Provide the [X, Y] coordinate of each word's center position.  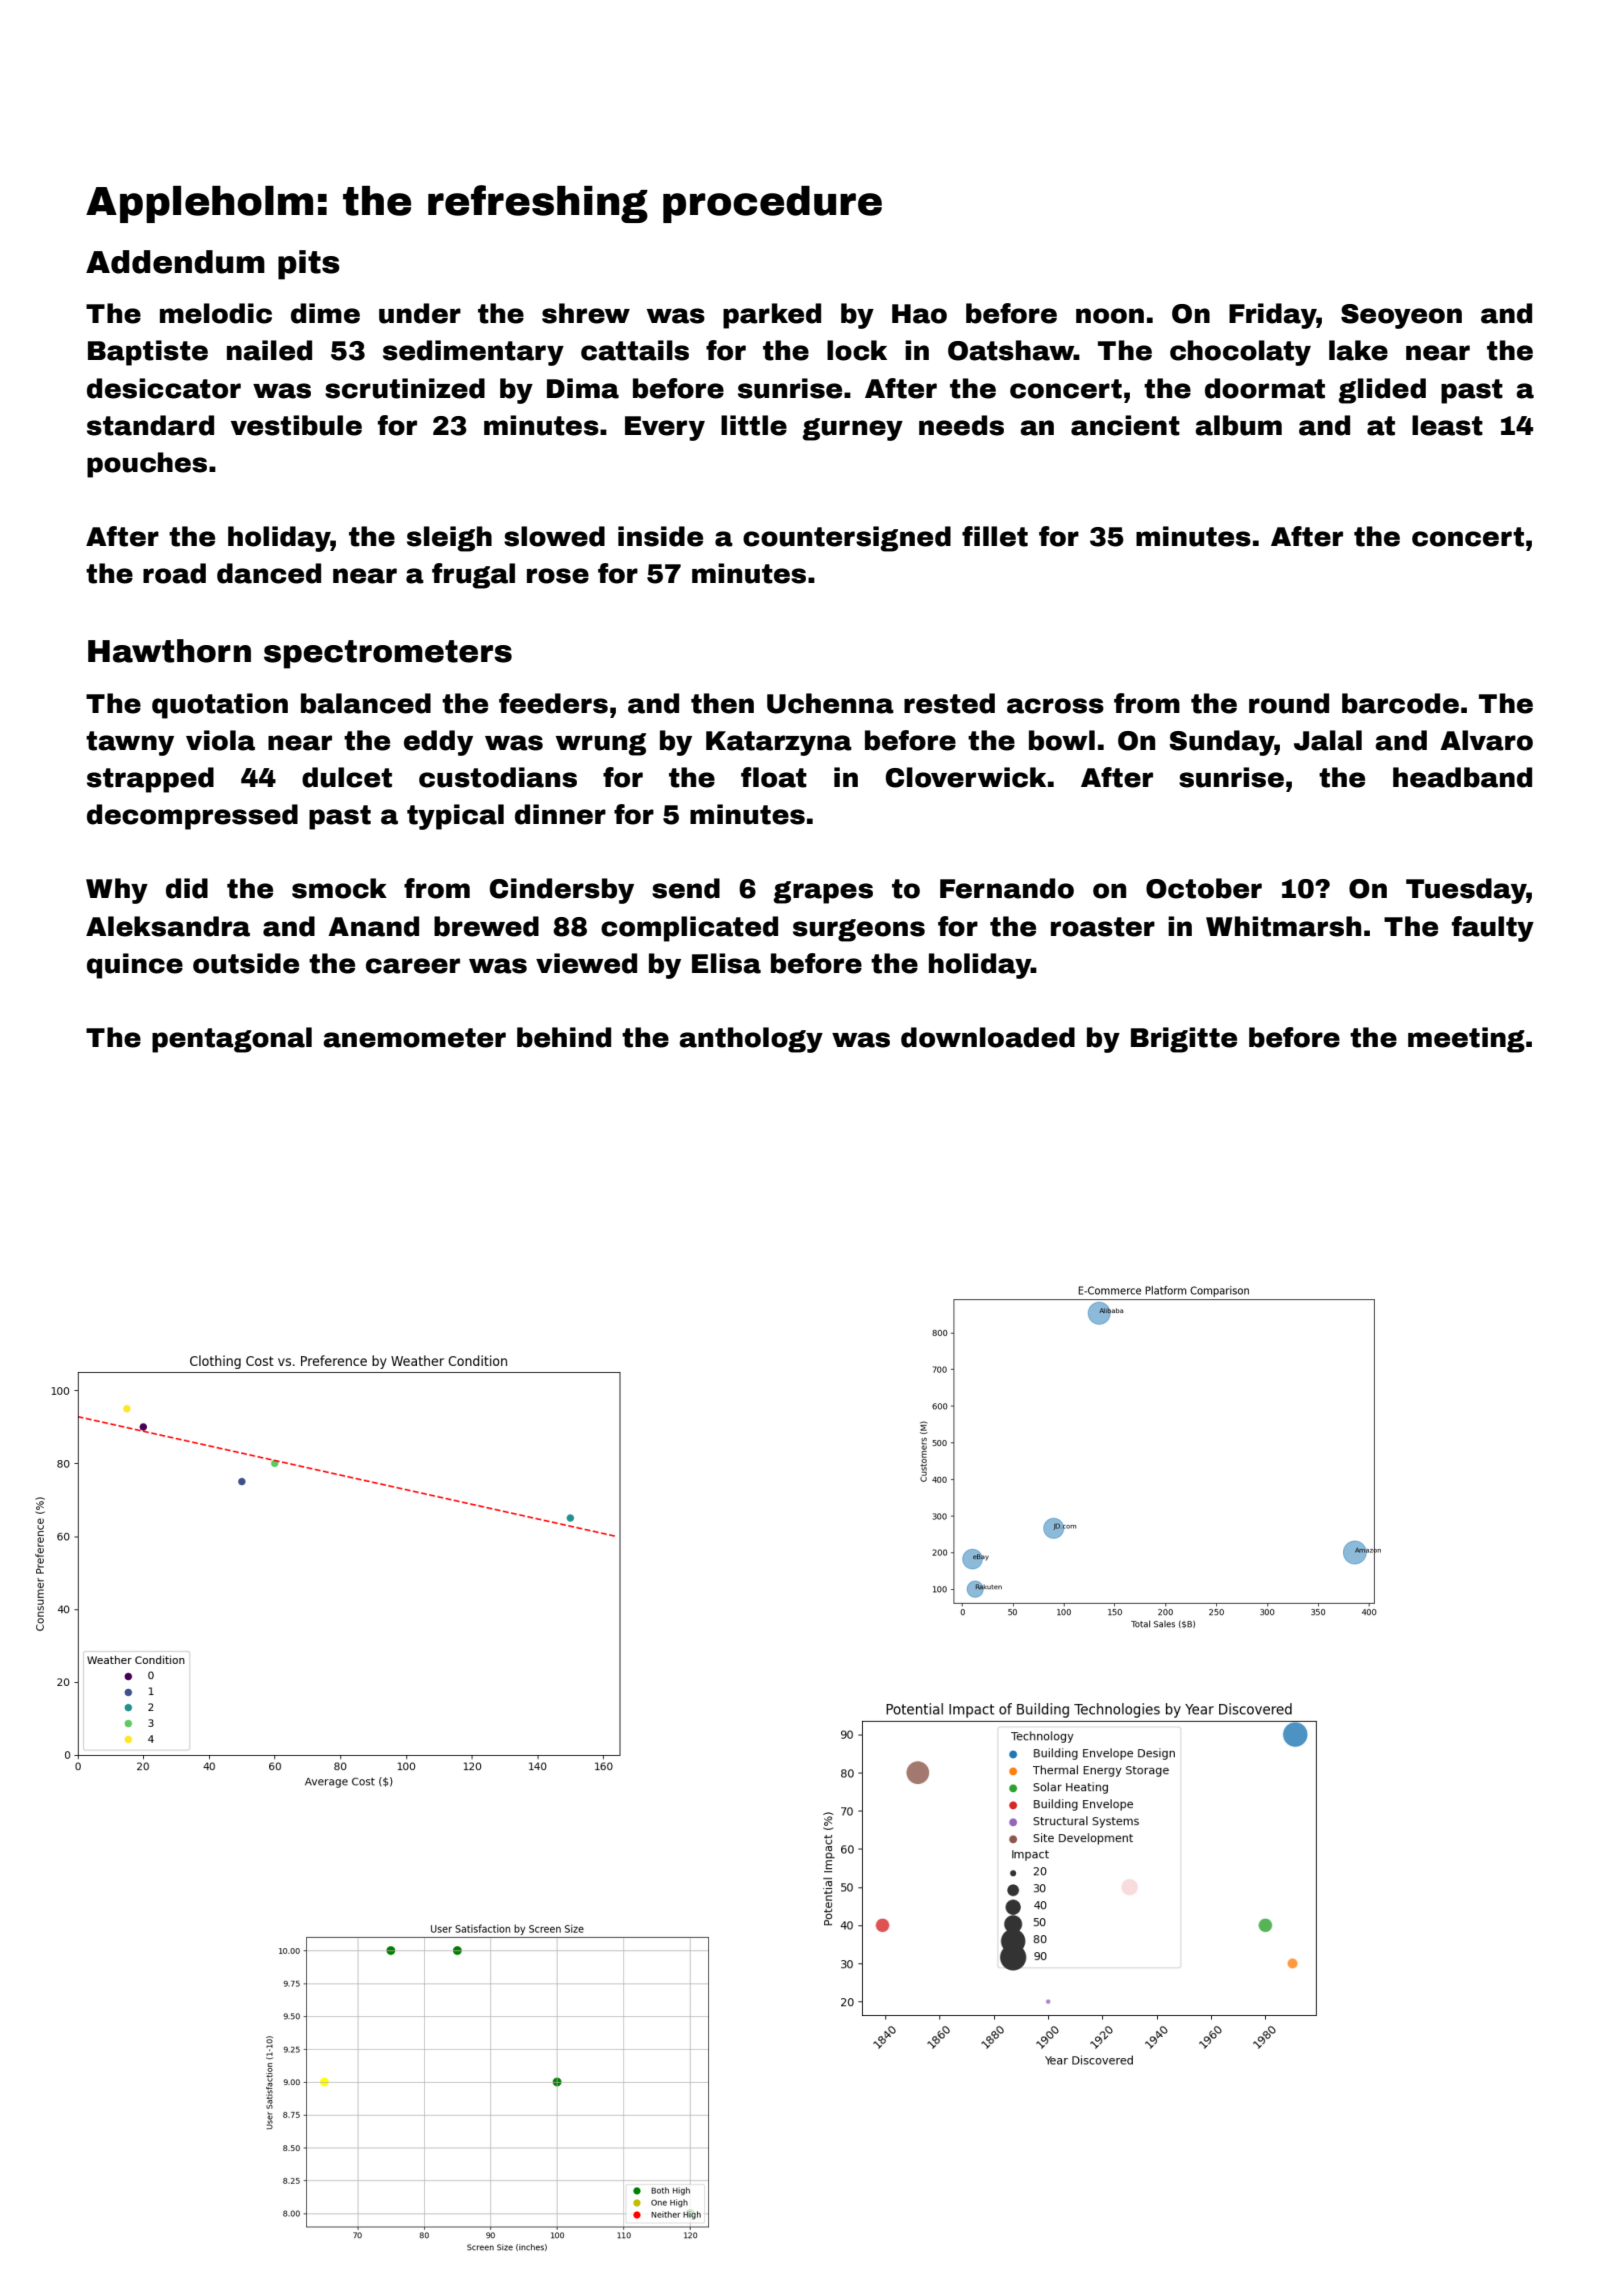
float [774, 777]
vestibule [296, 425]
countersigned [847, 539]
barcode [1400, 703]
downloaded [988, 1037]
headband [1462, 777]
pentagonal [232, 1040]
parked [772, 316]
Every [665, 428]
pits [309, 265]
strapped [150, 780]
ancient [1125, 425]
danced [269, 573]
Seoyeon [1401, 316]
